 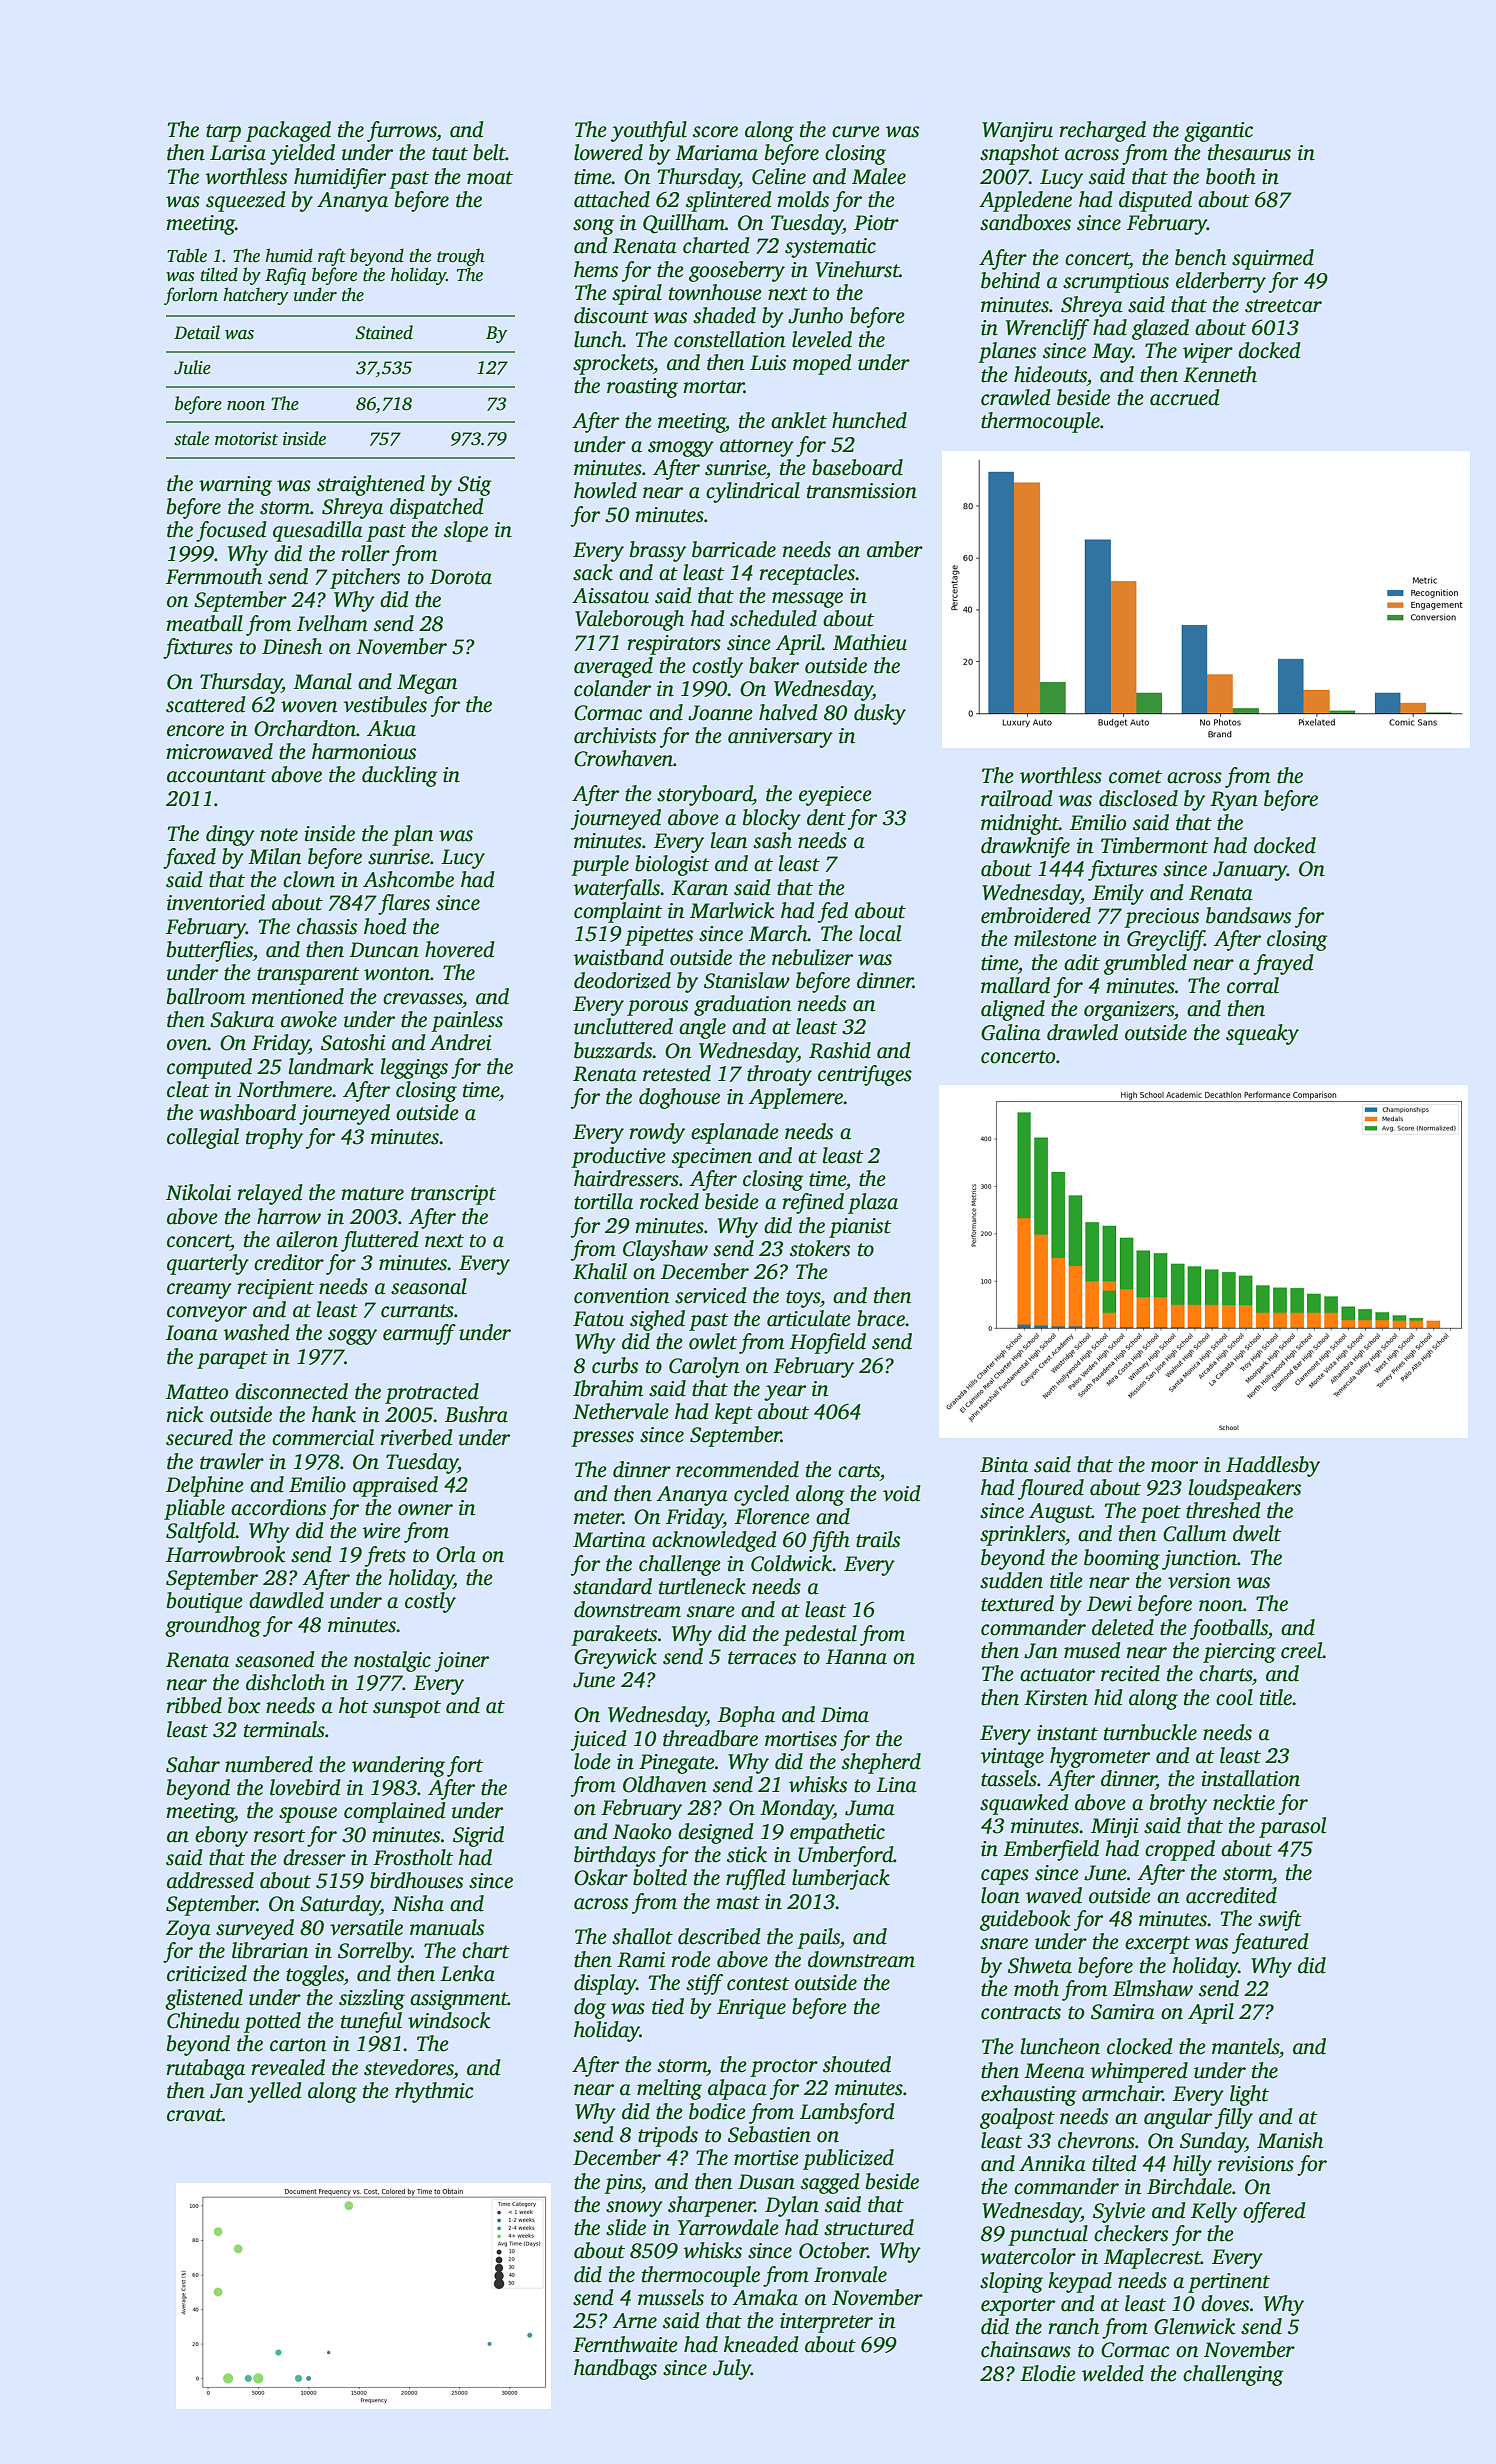 I want to click on centrifuges, so click(x=865, y=1075).
